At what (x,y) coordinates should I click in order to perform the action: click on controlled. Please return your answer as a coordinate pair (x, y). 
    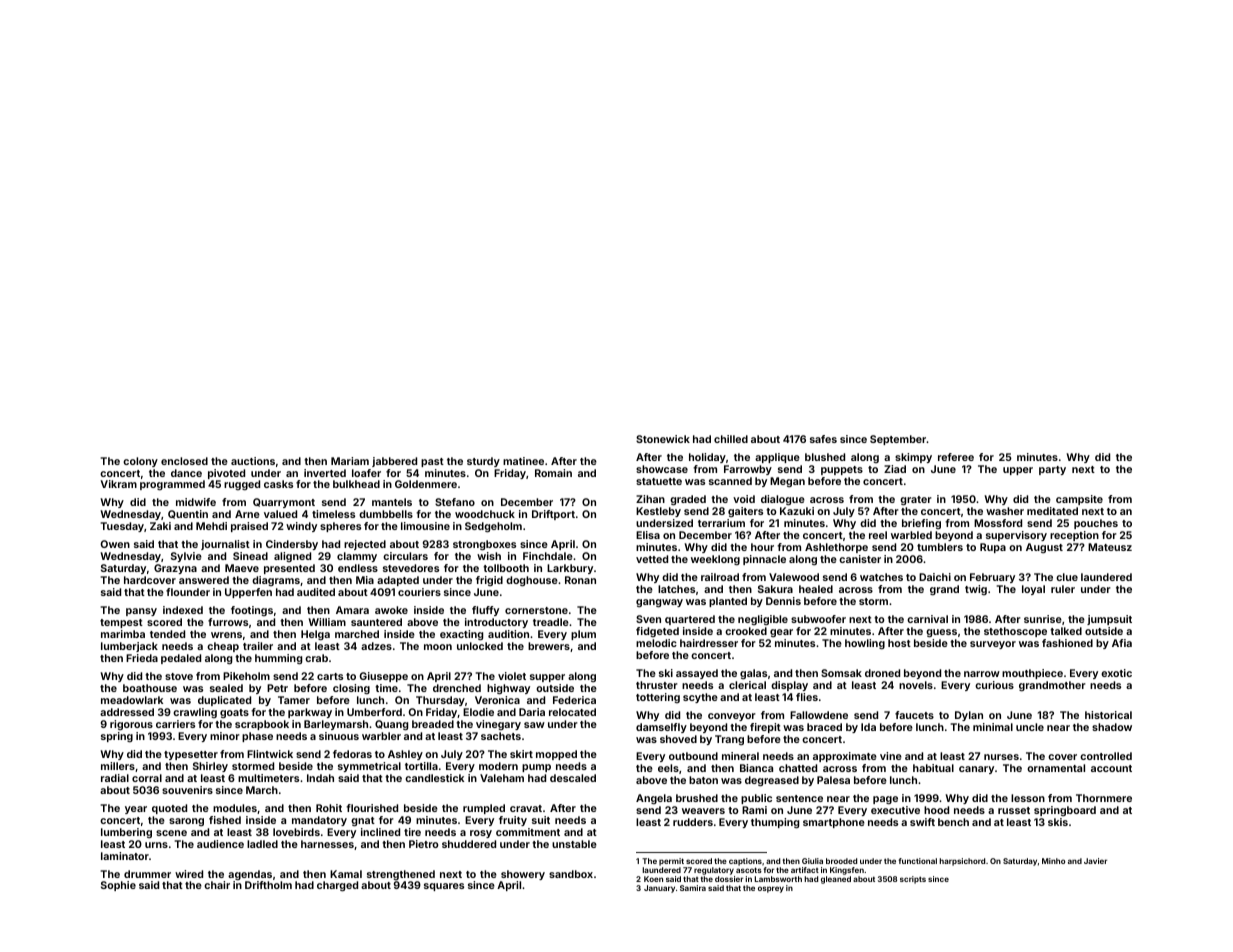
    Looking at the image, I should click on (1106, 756).
